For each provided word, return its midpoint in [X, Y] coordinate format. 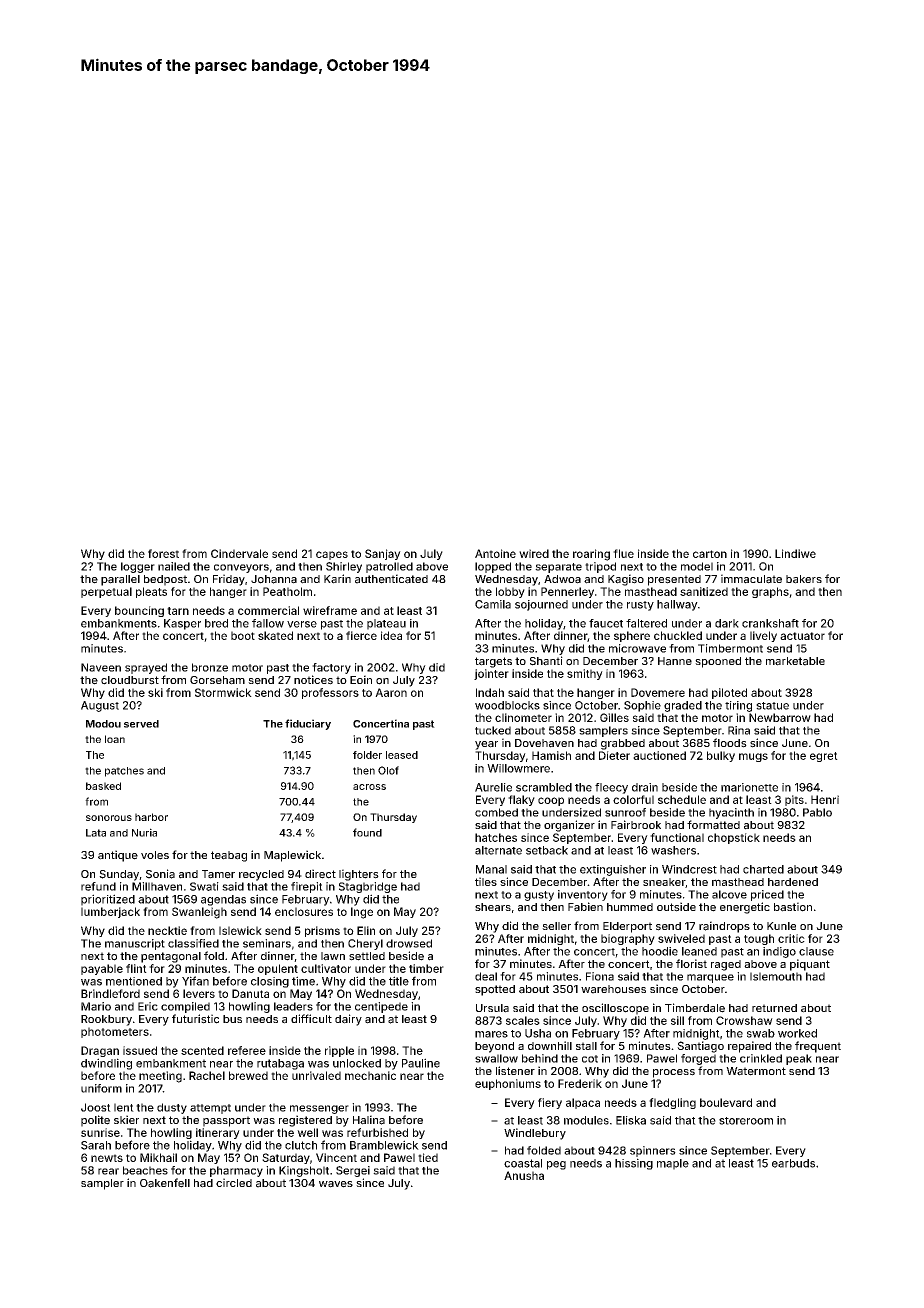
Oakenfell [165, 1183]
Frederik [580, 1083]
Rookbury [106, 1020]
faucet [606, 623]
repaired [749, 1047]
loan [115, 739]
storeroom [746, 1121]
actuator [802, 636]
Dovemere [658, 692]
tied [428, 1157]
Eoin [361, 679]
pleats [151, 592]
